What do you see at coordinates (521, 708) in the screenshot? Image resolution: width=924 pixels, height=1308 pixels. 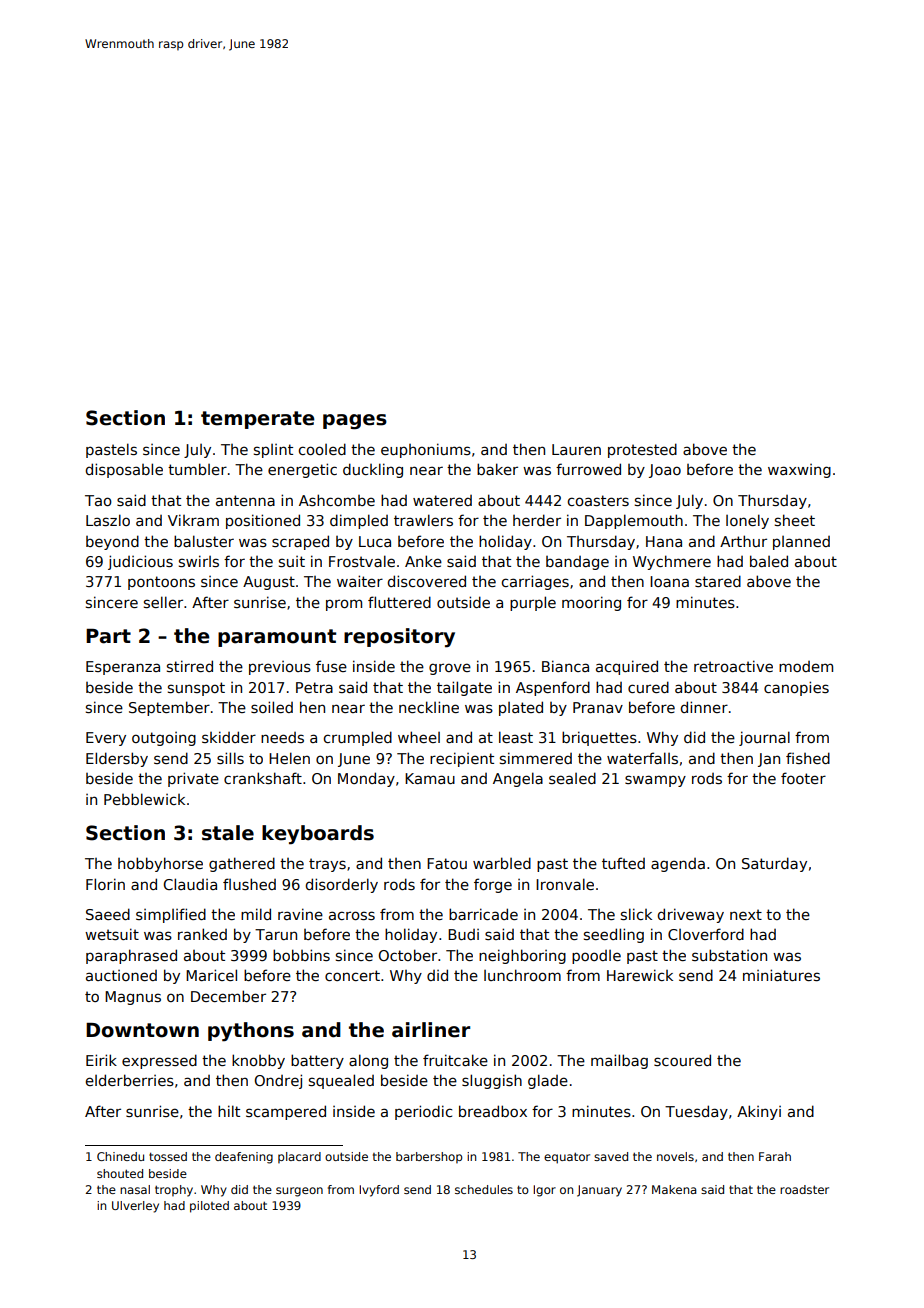 I see `plated` at bounding box center [521, 708].
